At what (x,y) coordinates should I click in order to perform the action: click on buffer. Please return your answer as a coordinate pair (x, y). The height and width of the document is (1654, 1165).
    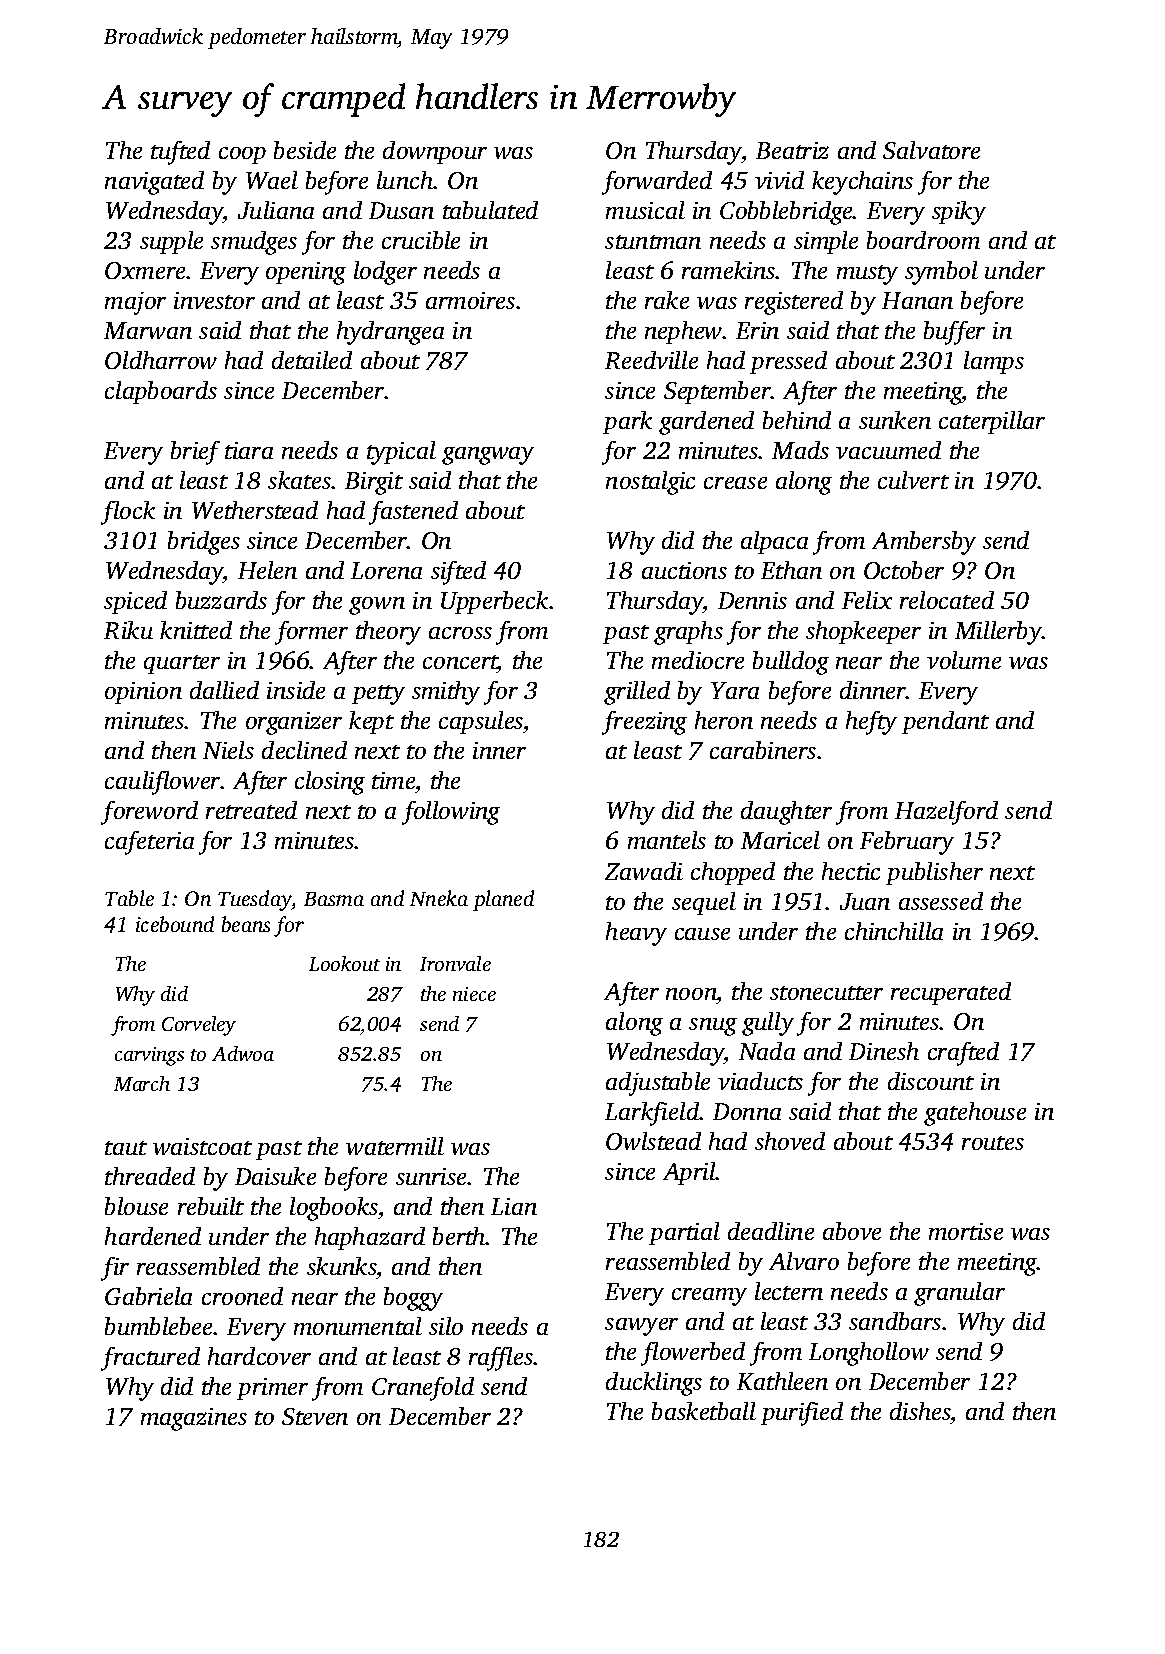
    Looking at the image, I should click on (954, 333).
